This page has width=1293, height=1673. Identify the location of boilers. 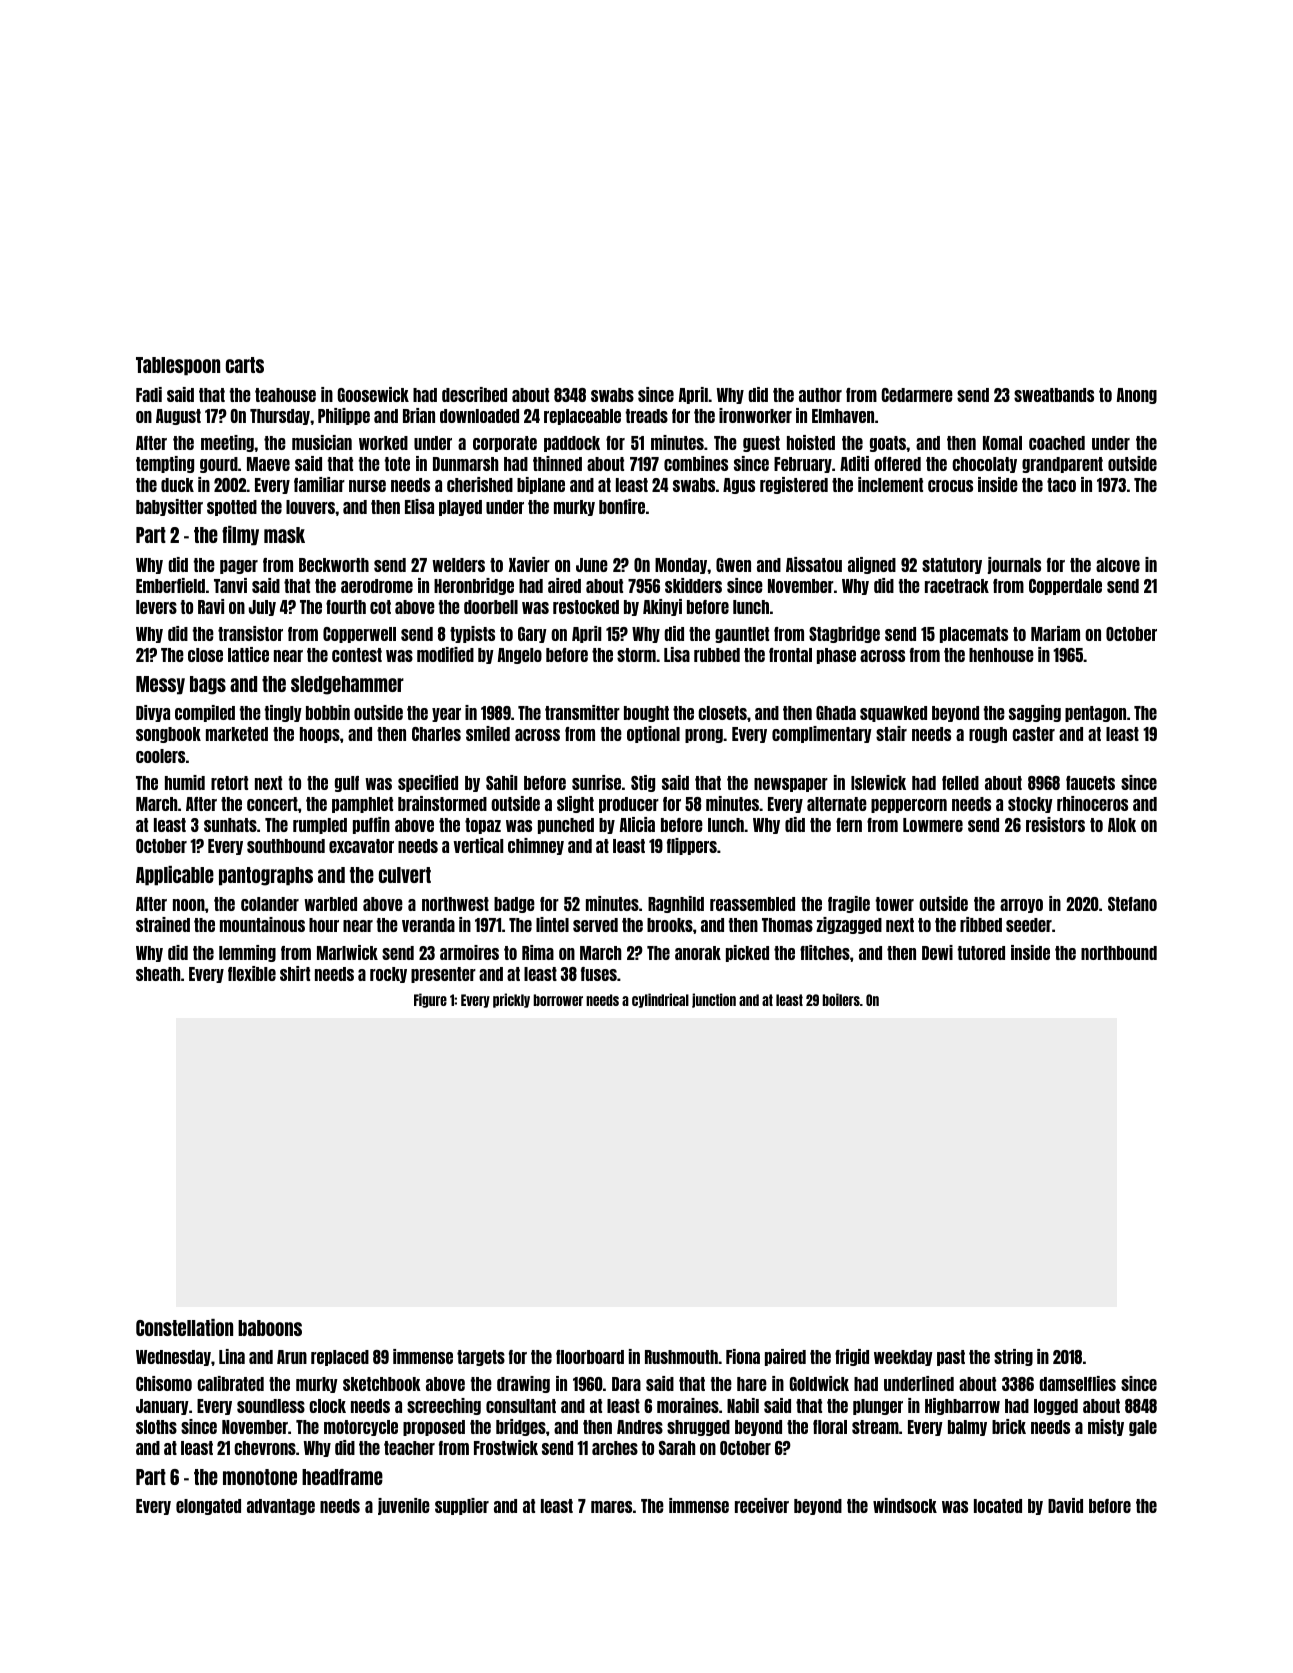
(841, 999).
